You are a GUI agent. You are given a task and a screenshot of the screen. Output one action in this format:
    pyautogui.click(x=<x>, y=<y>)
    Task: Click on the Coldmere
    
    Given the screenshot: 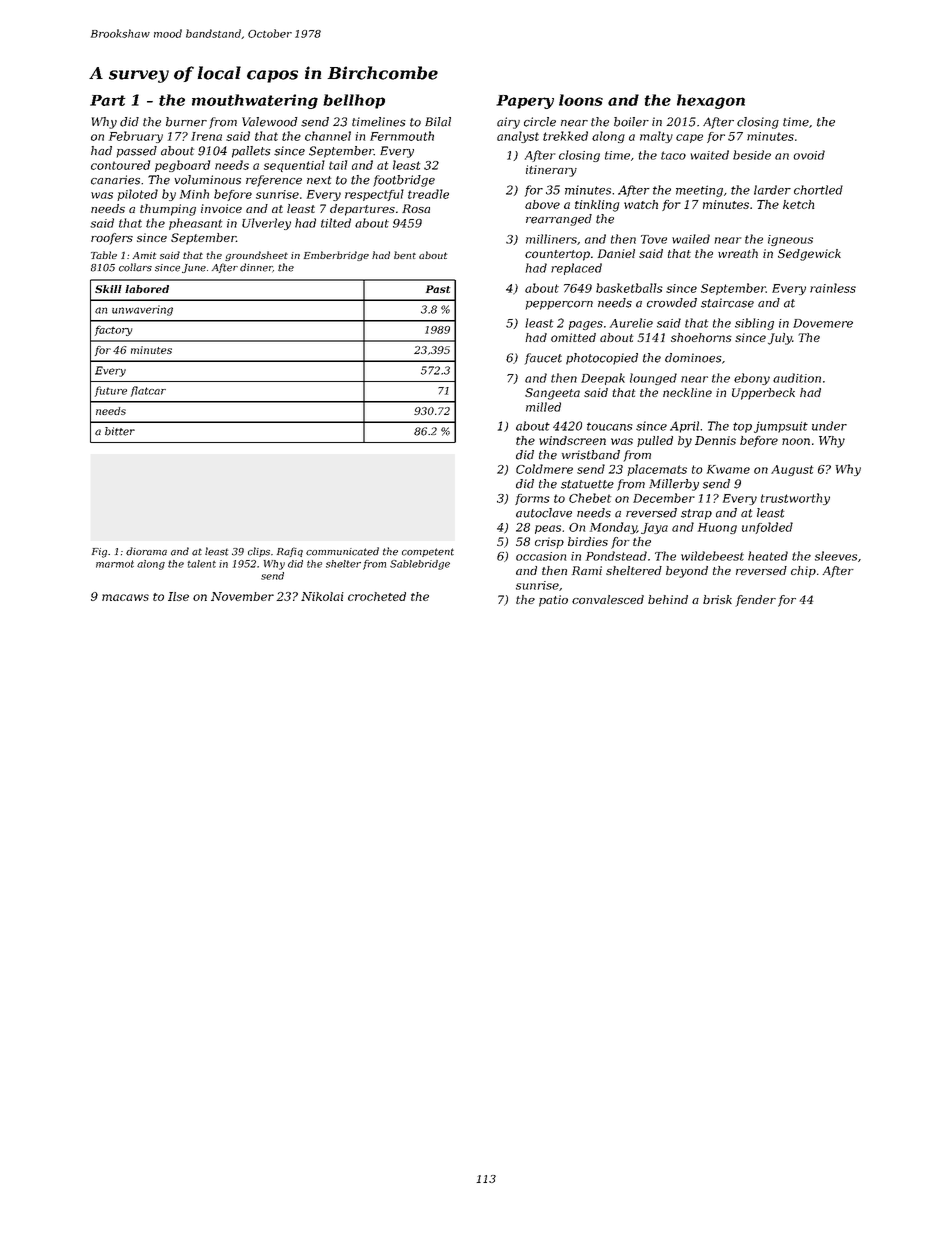 What is the action you would take?
    pyautogui.click(x=544, y=469)
